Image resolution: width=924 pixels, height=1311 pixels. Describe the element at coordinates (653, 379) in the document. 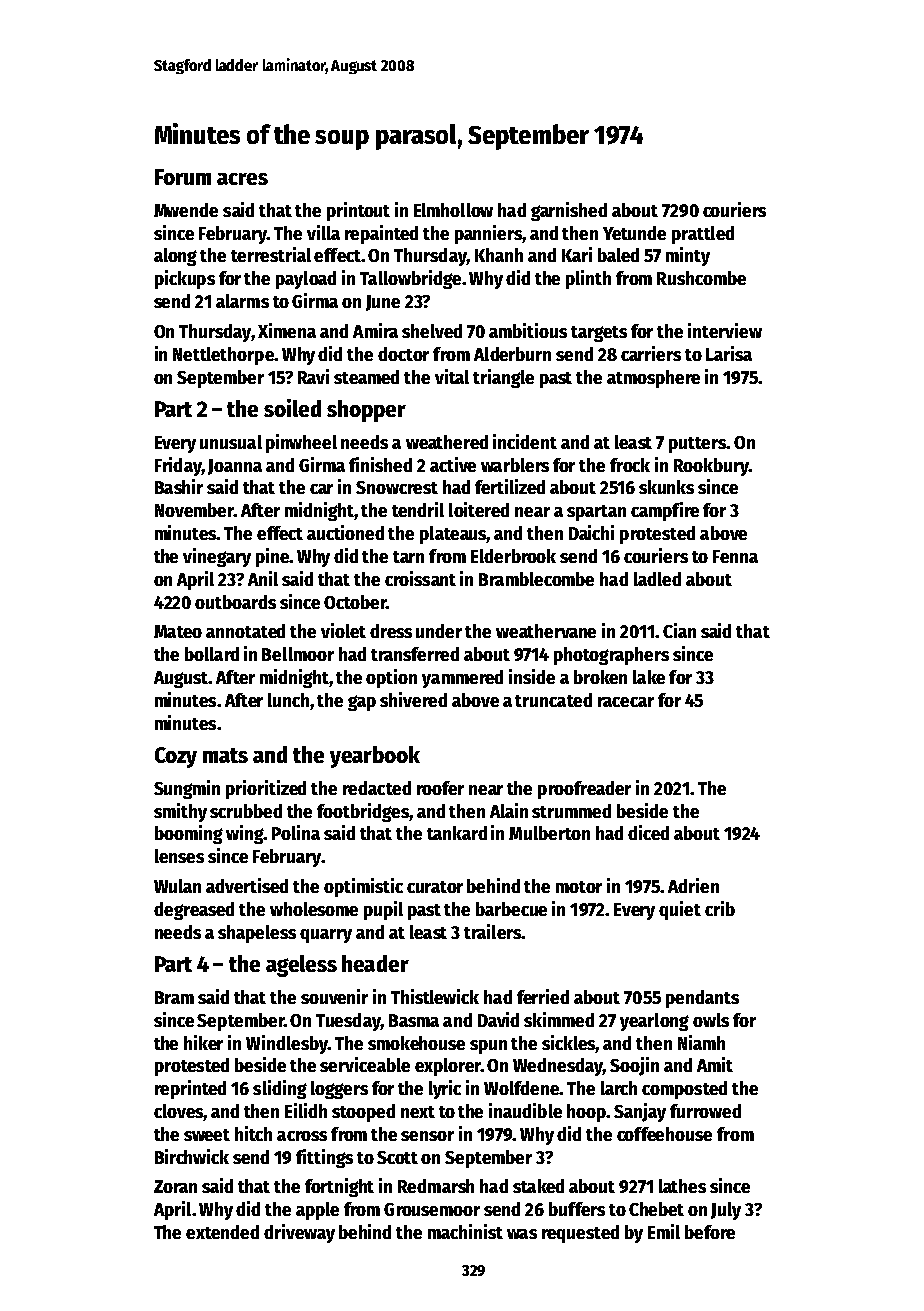

I see `atmosphere` at that location.
